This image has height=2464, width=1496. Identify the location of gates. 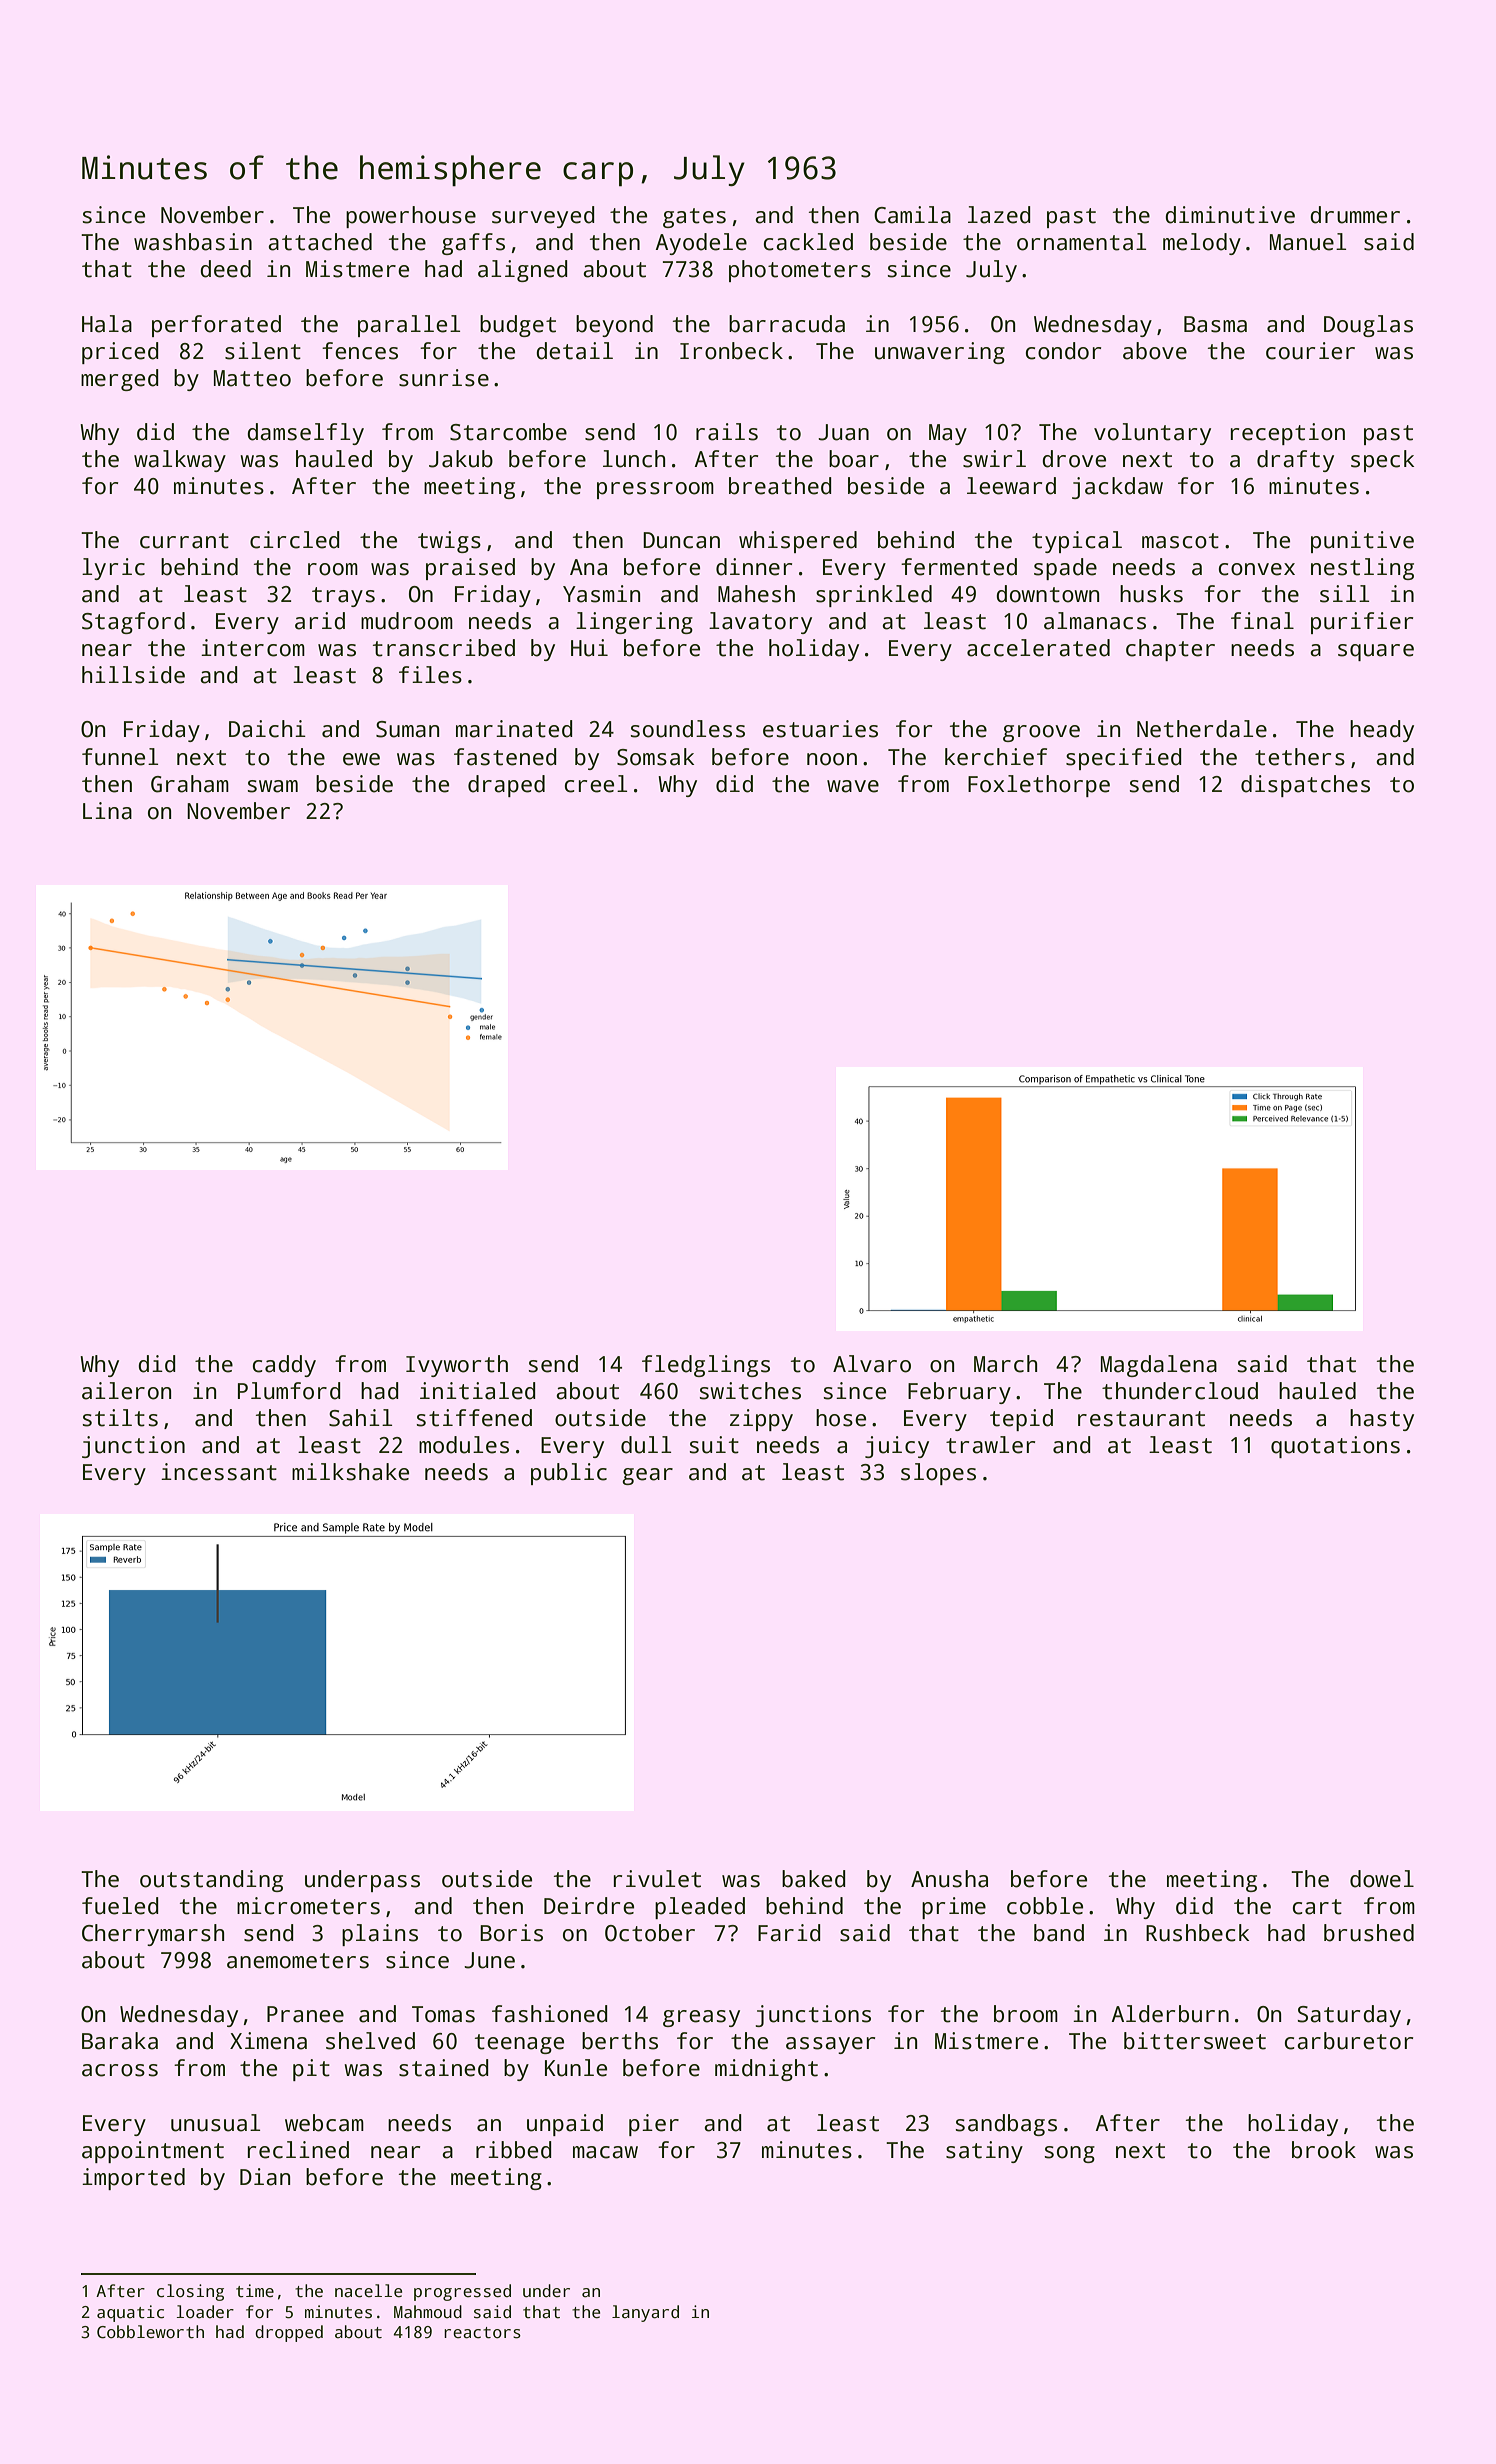
(694, 218).
